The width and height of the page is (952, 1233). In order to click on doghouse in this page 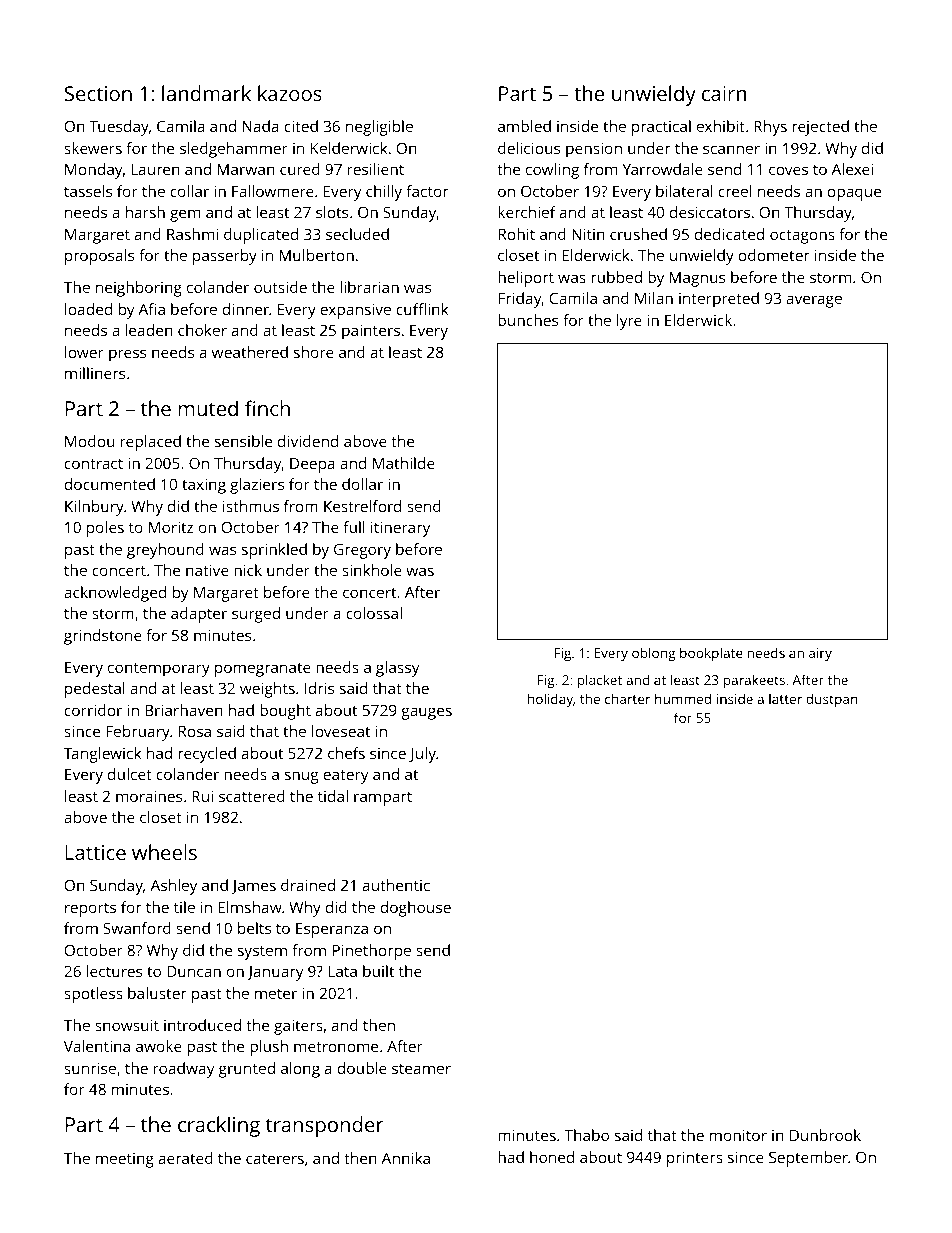, I will do `click(415, 909)`.
